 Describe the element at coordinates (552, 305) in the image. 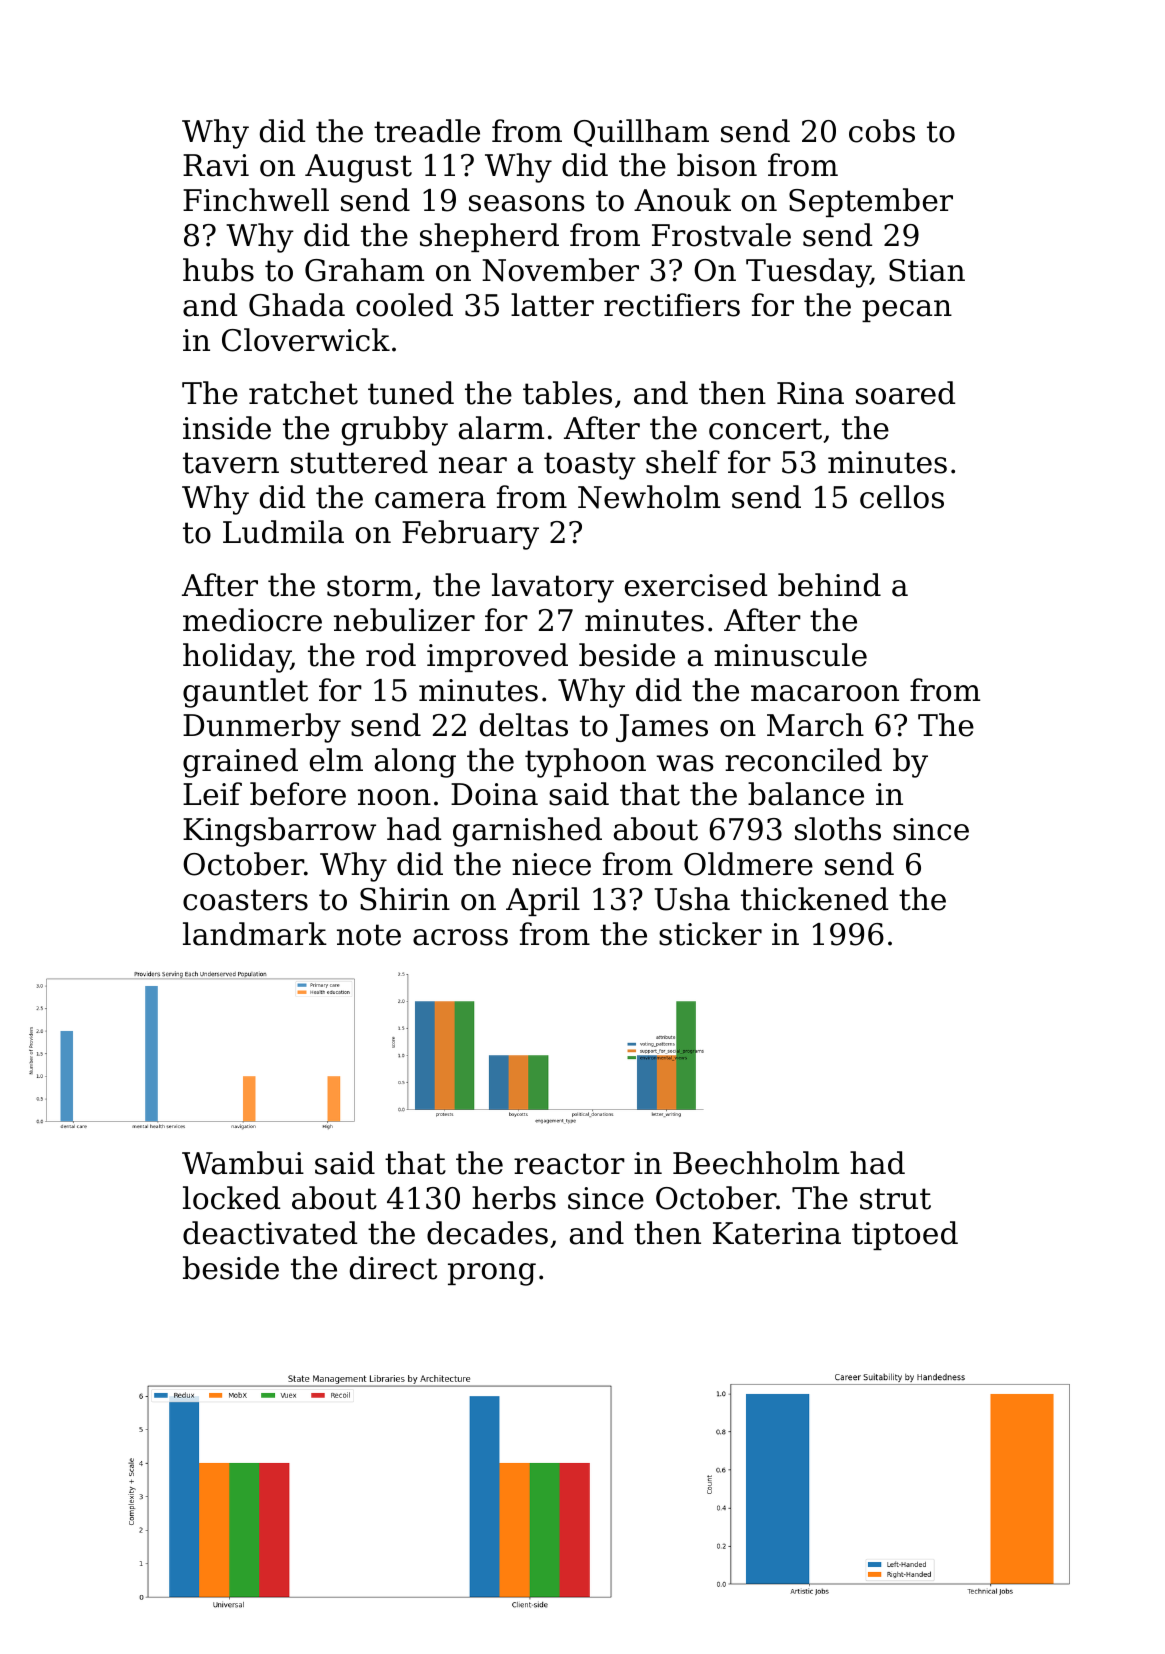

I see `latter` at that location.
